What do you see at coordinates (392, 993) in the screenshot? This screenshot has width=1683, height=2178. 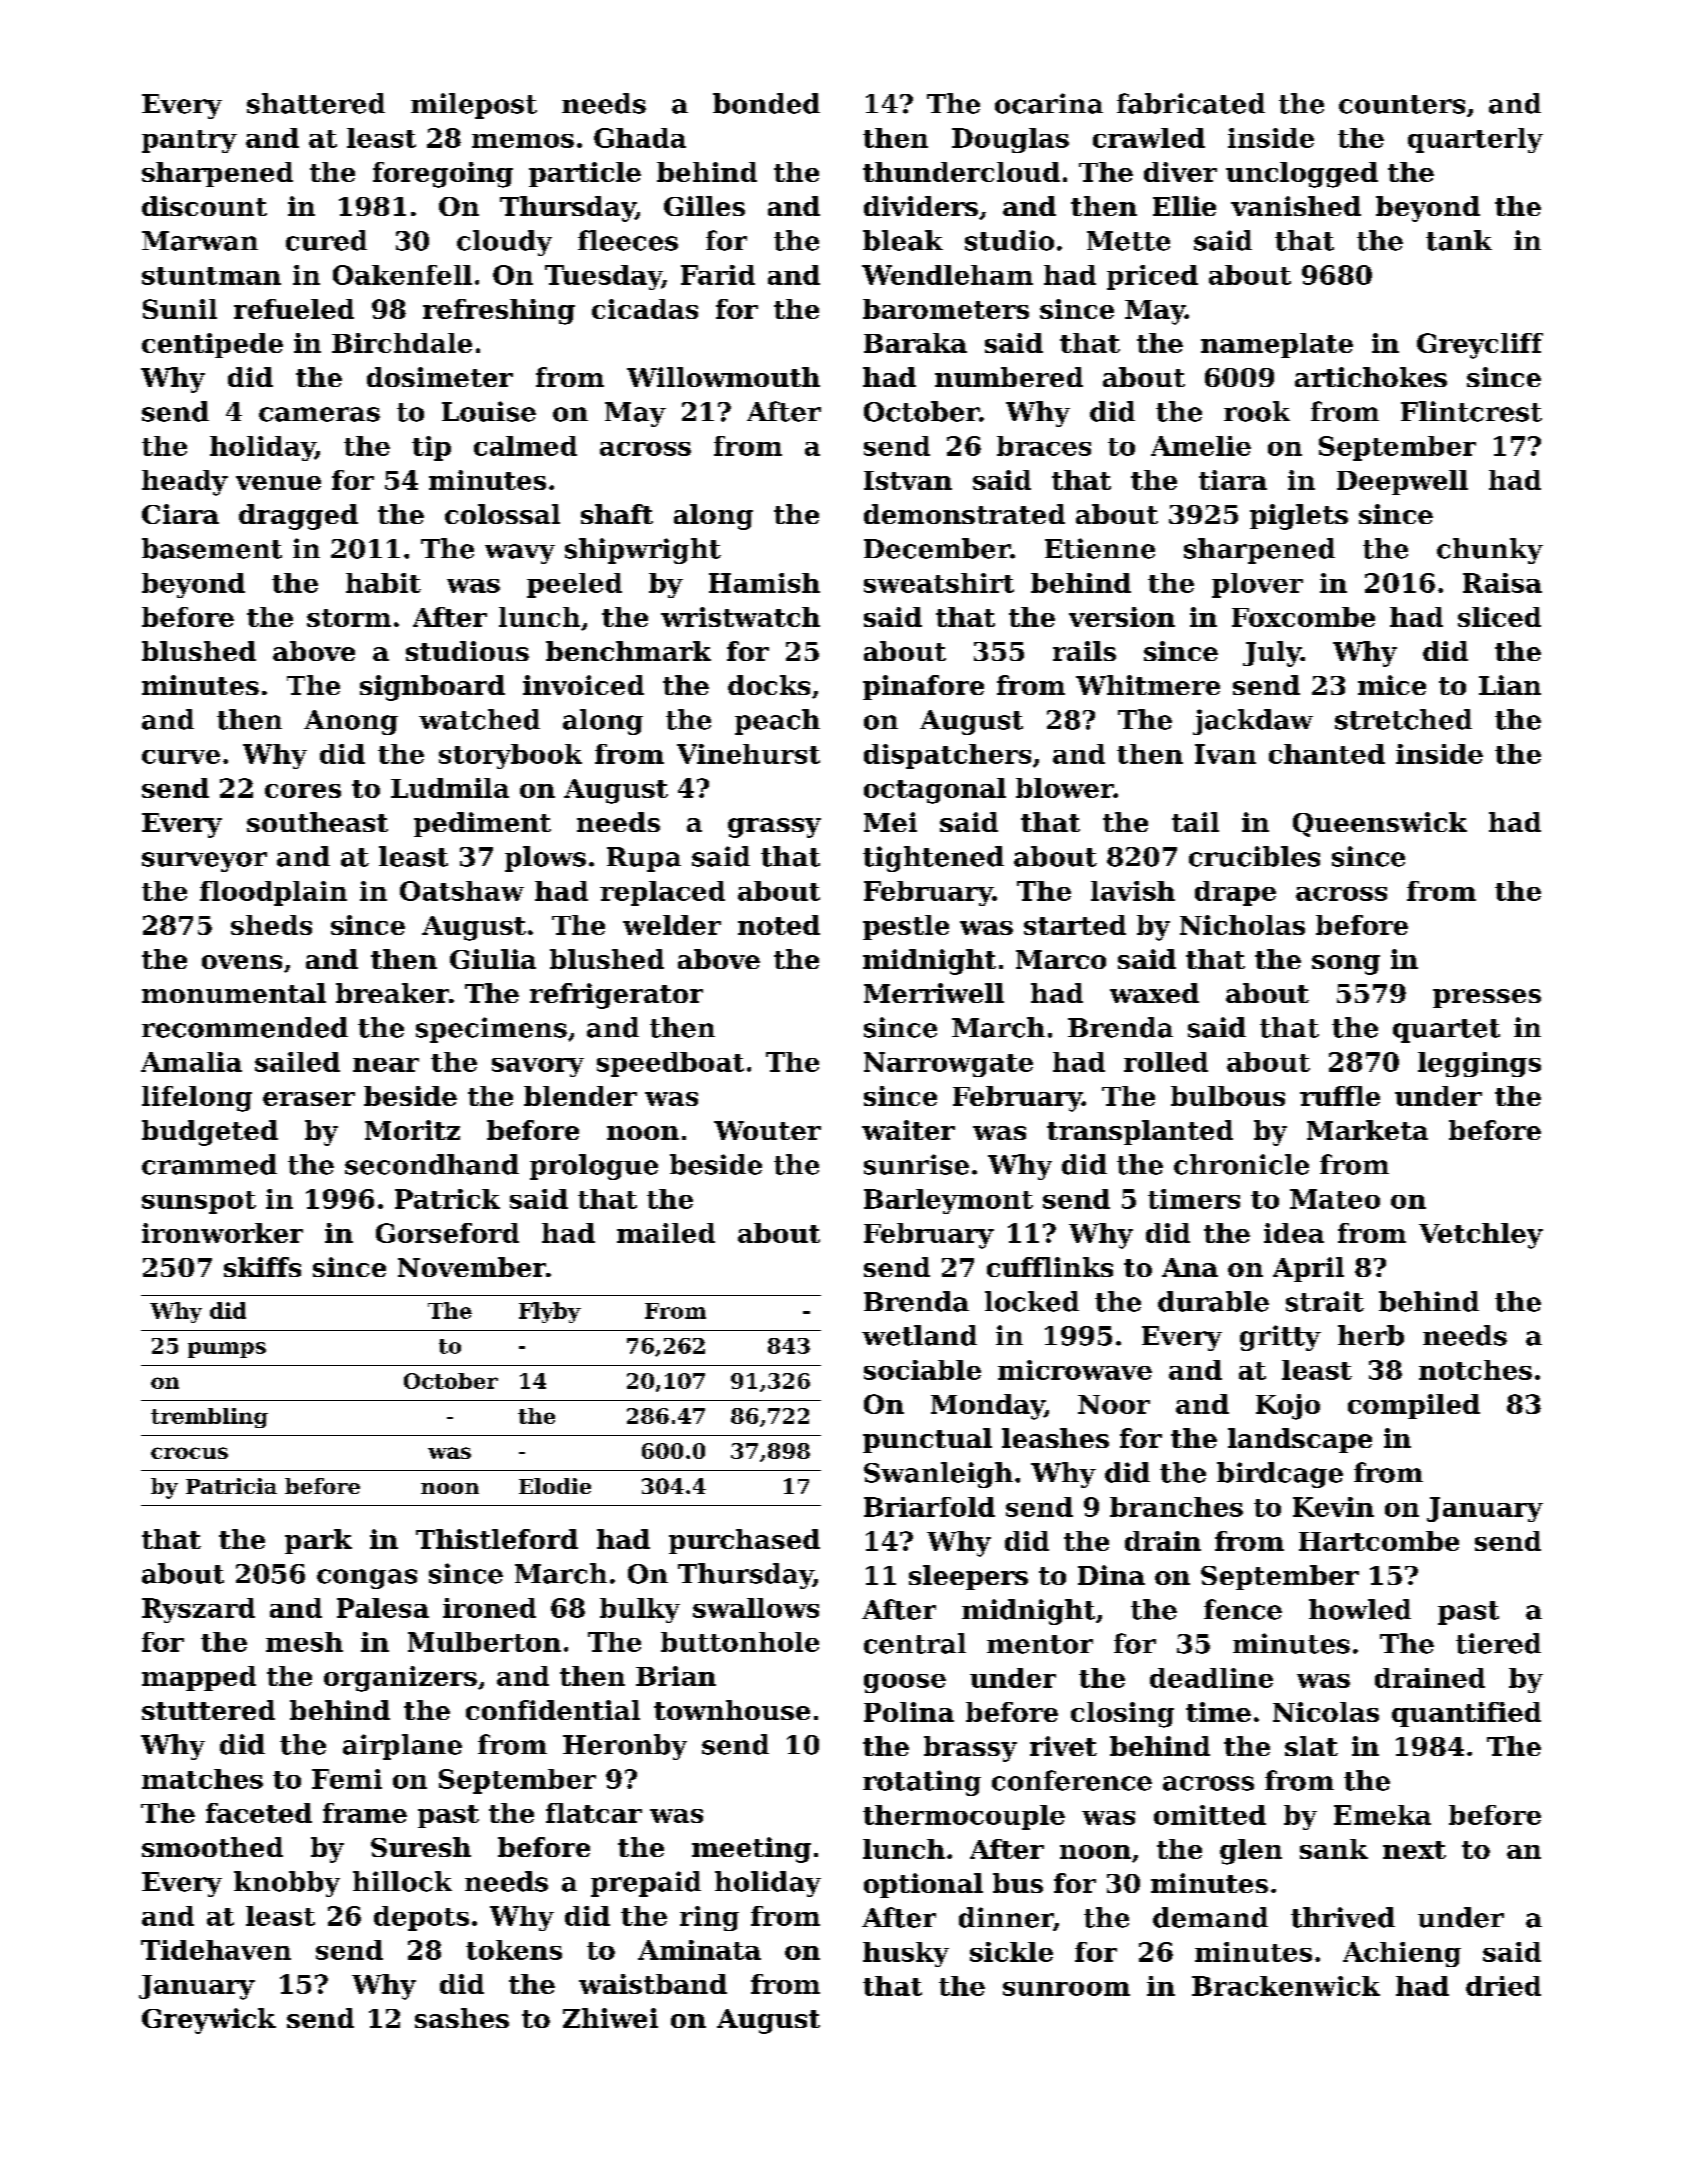 I see `breaker` at bounding box center [392, 993].
